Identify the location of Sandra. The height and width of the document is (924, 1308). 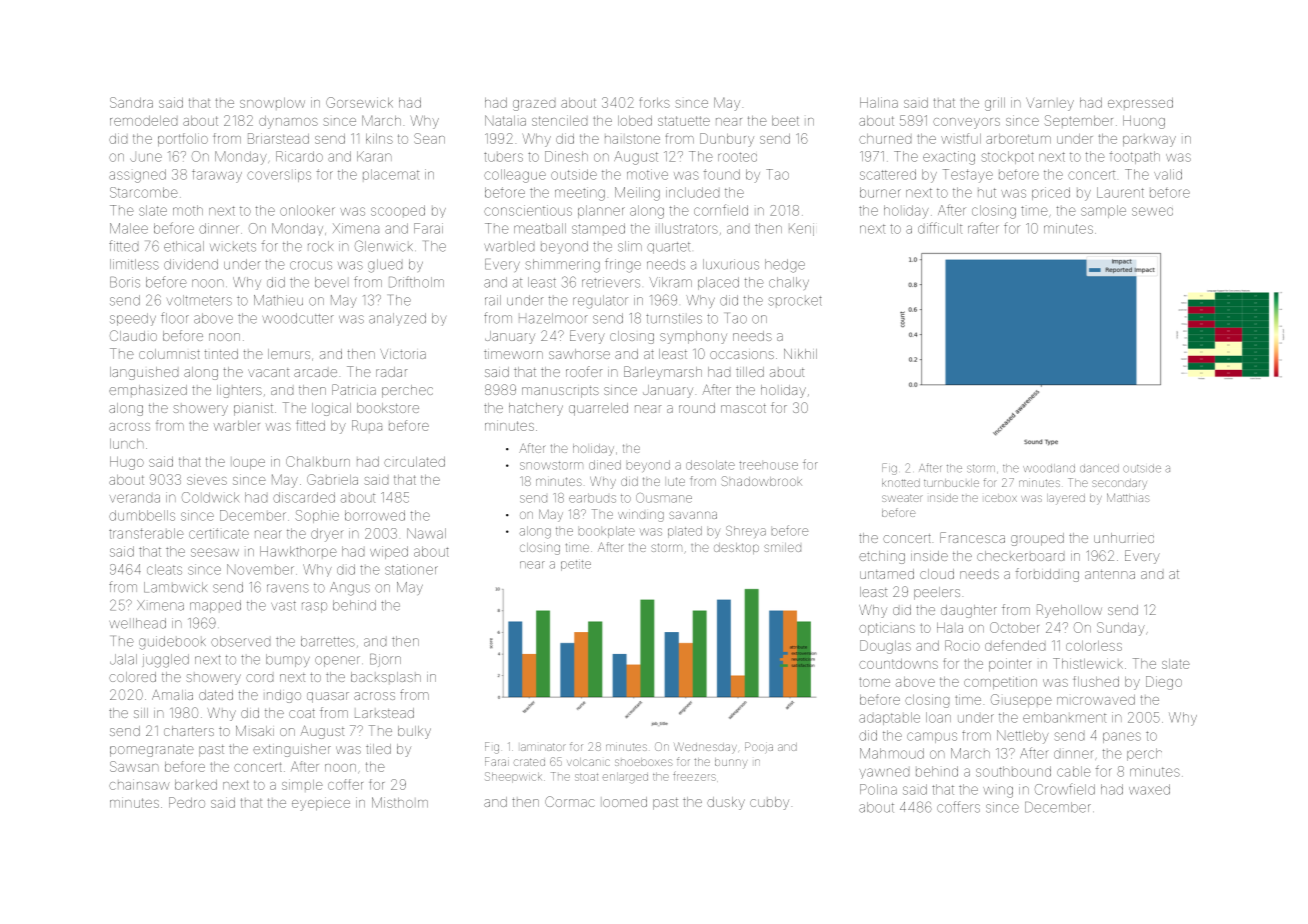
(131, 102).
